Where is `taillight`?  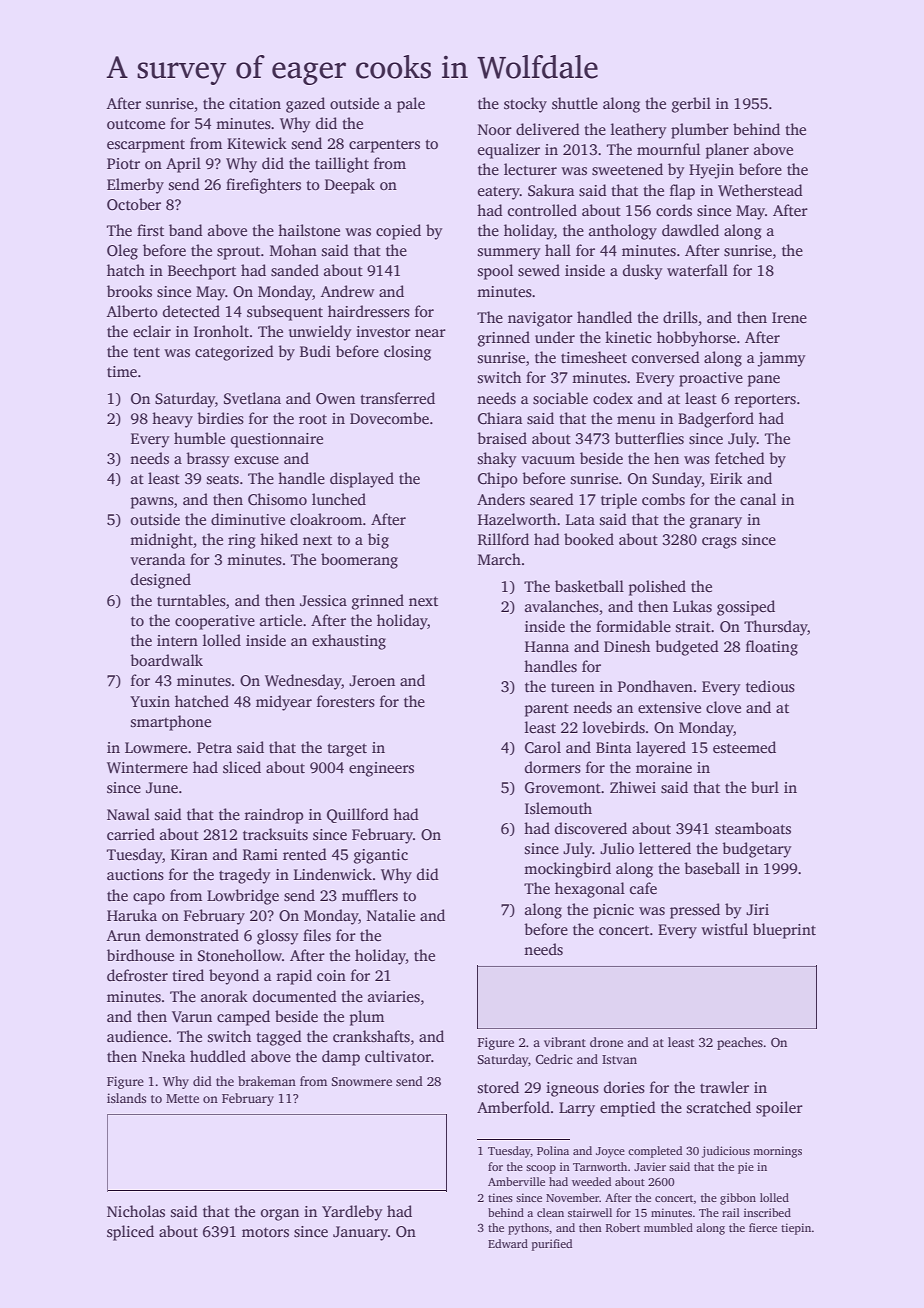
taillight is located at coordinates (342, 165).
